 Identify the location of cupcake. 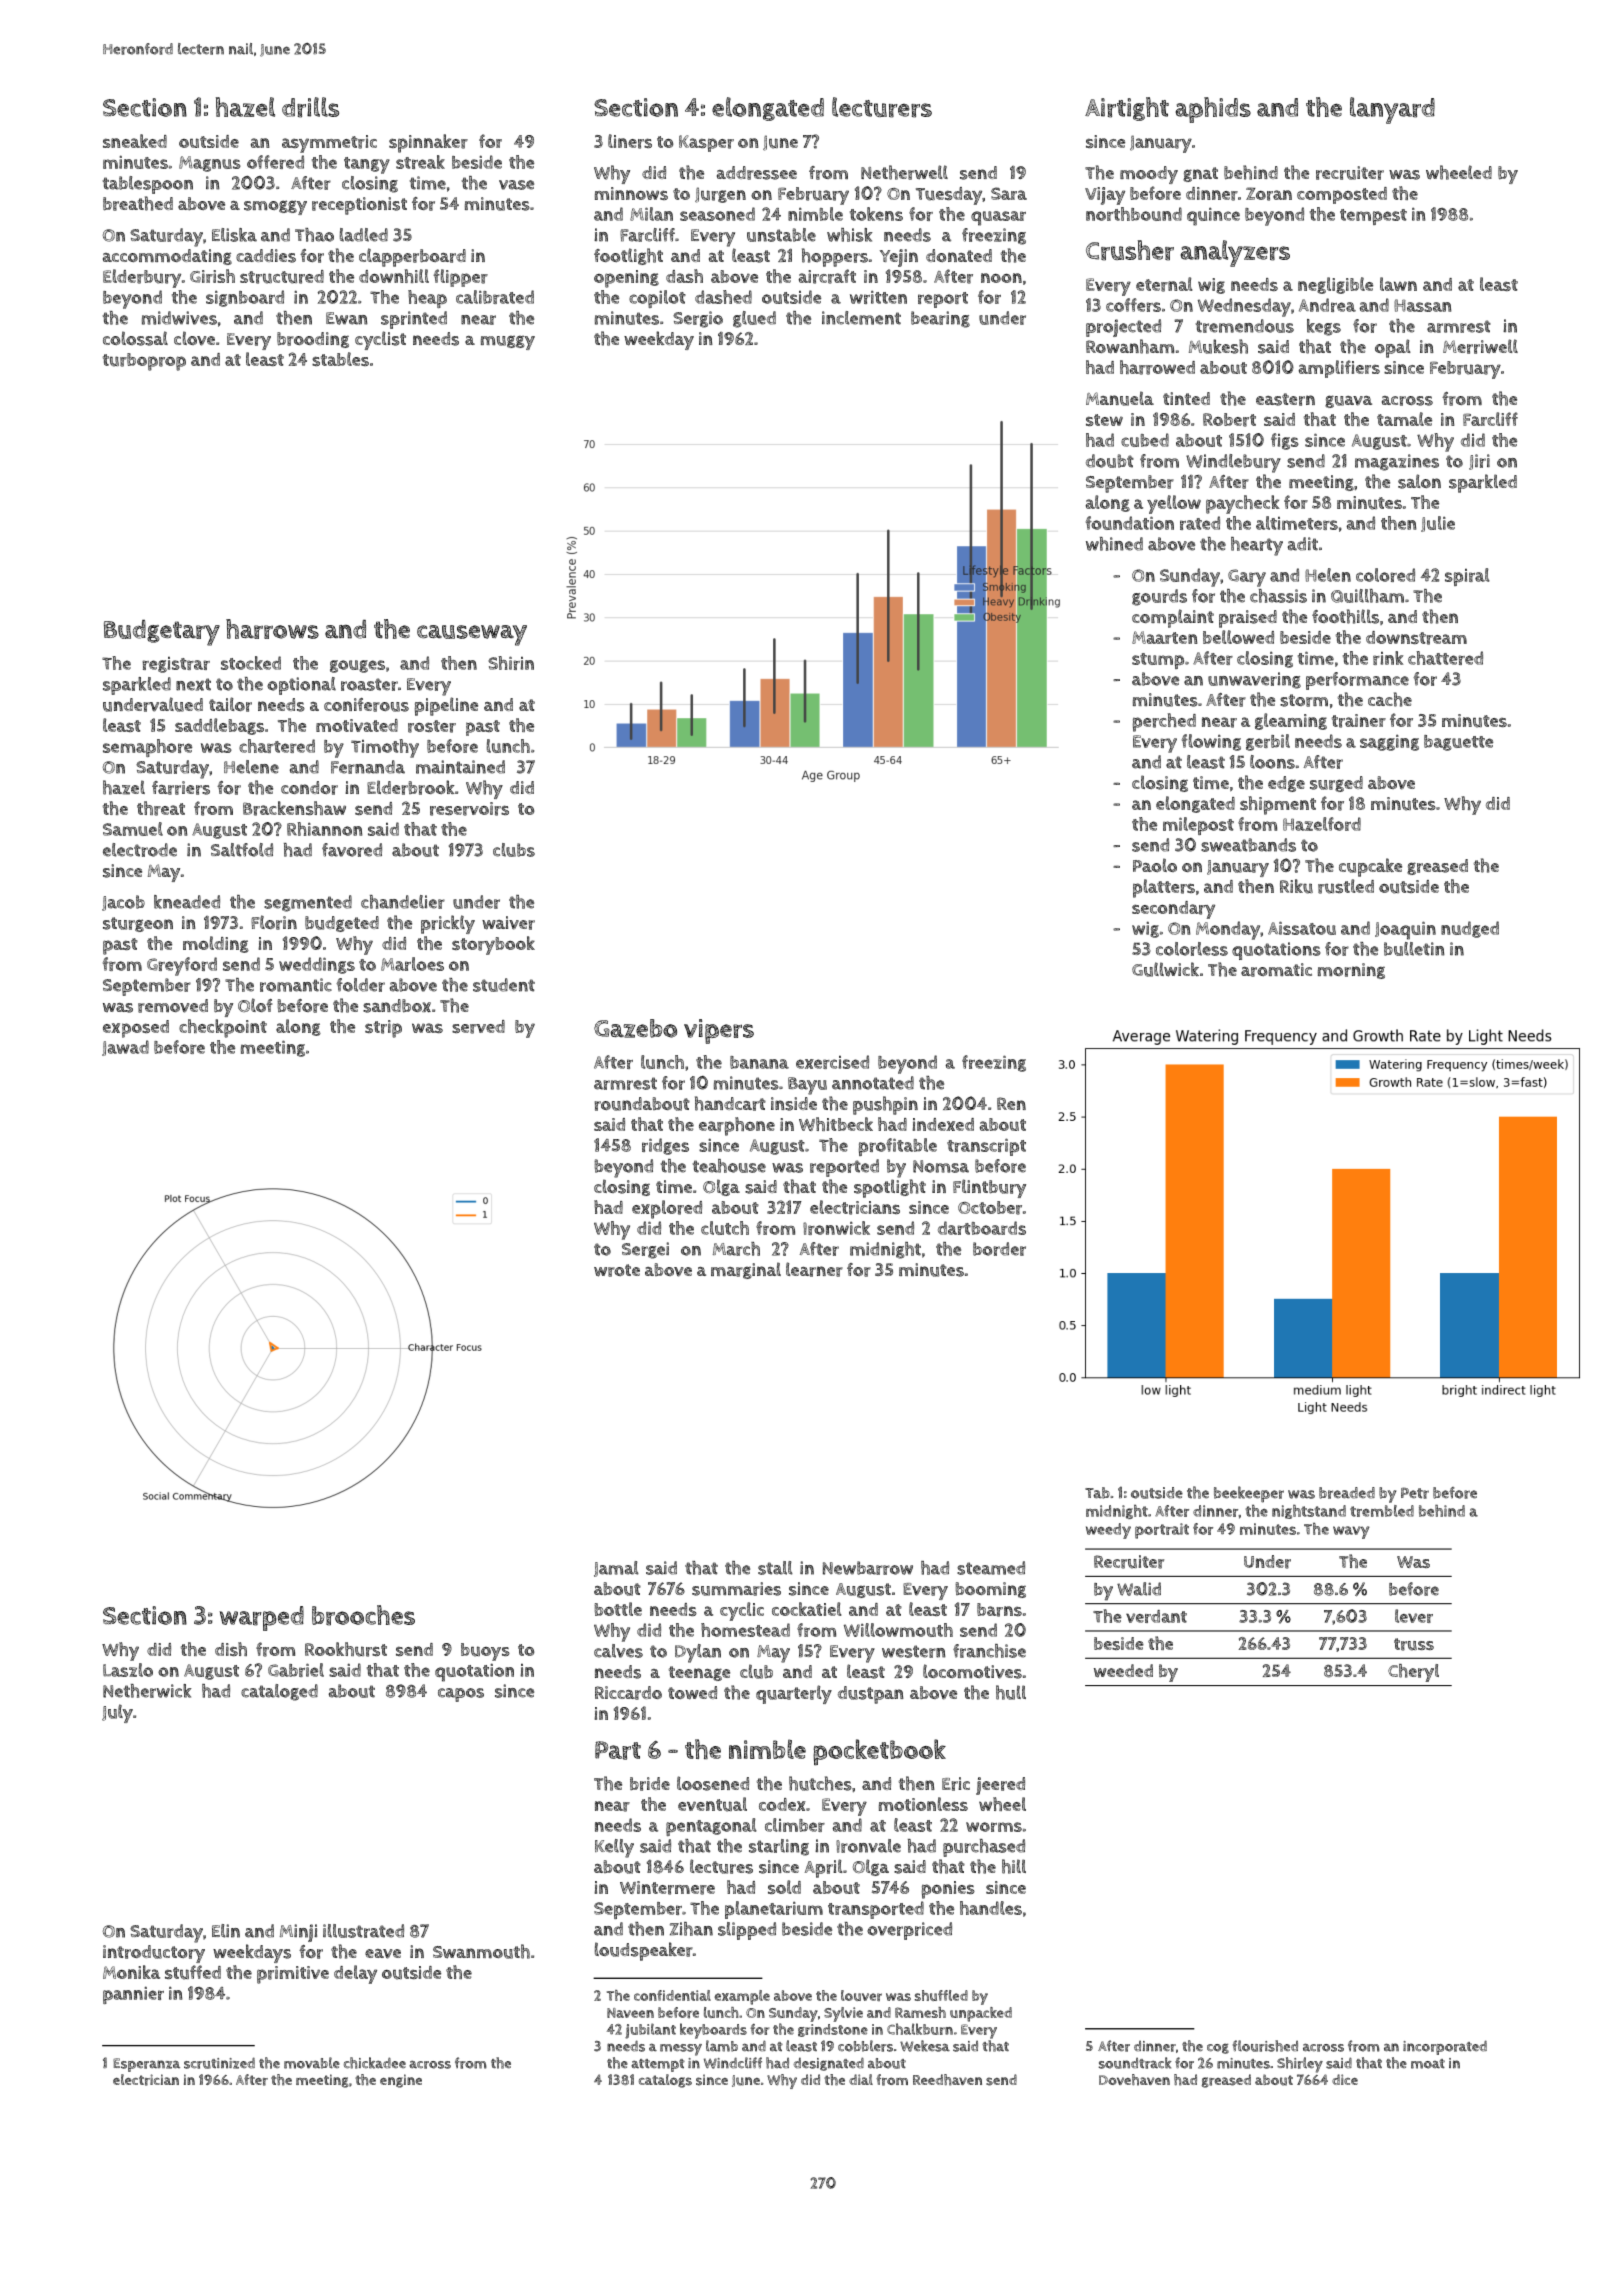
(1370, 867).
